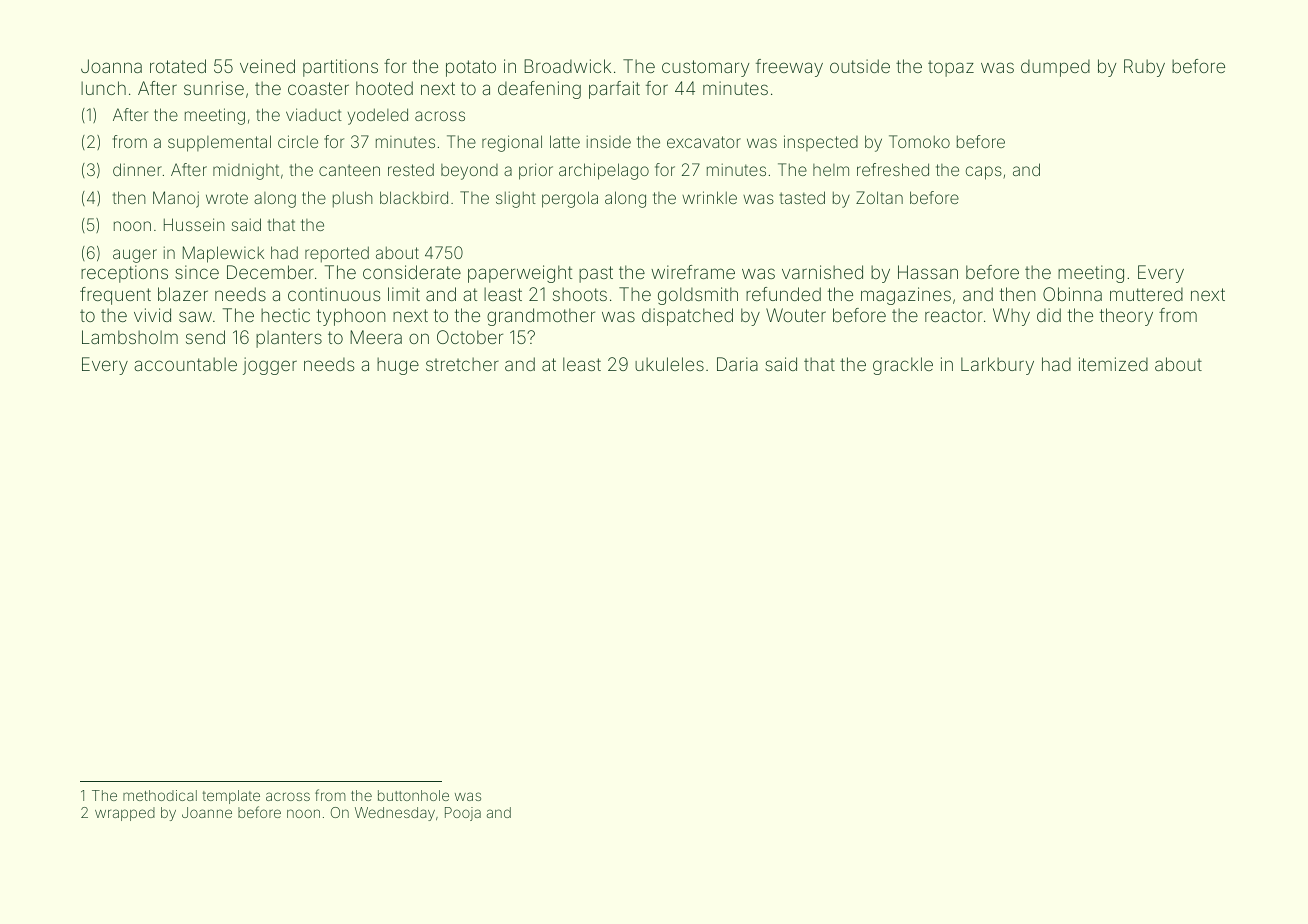 Image resolution: width=1308 pixels, height=924 pixels. What do you see at coordinates (1113, 364) in the screenshot?
I see `itemized` at bounding box center [1113, 364].
